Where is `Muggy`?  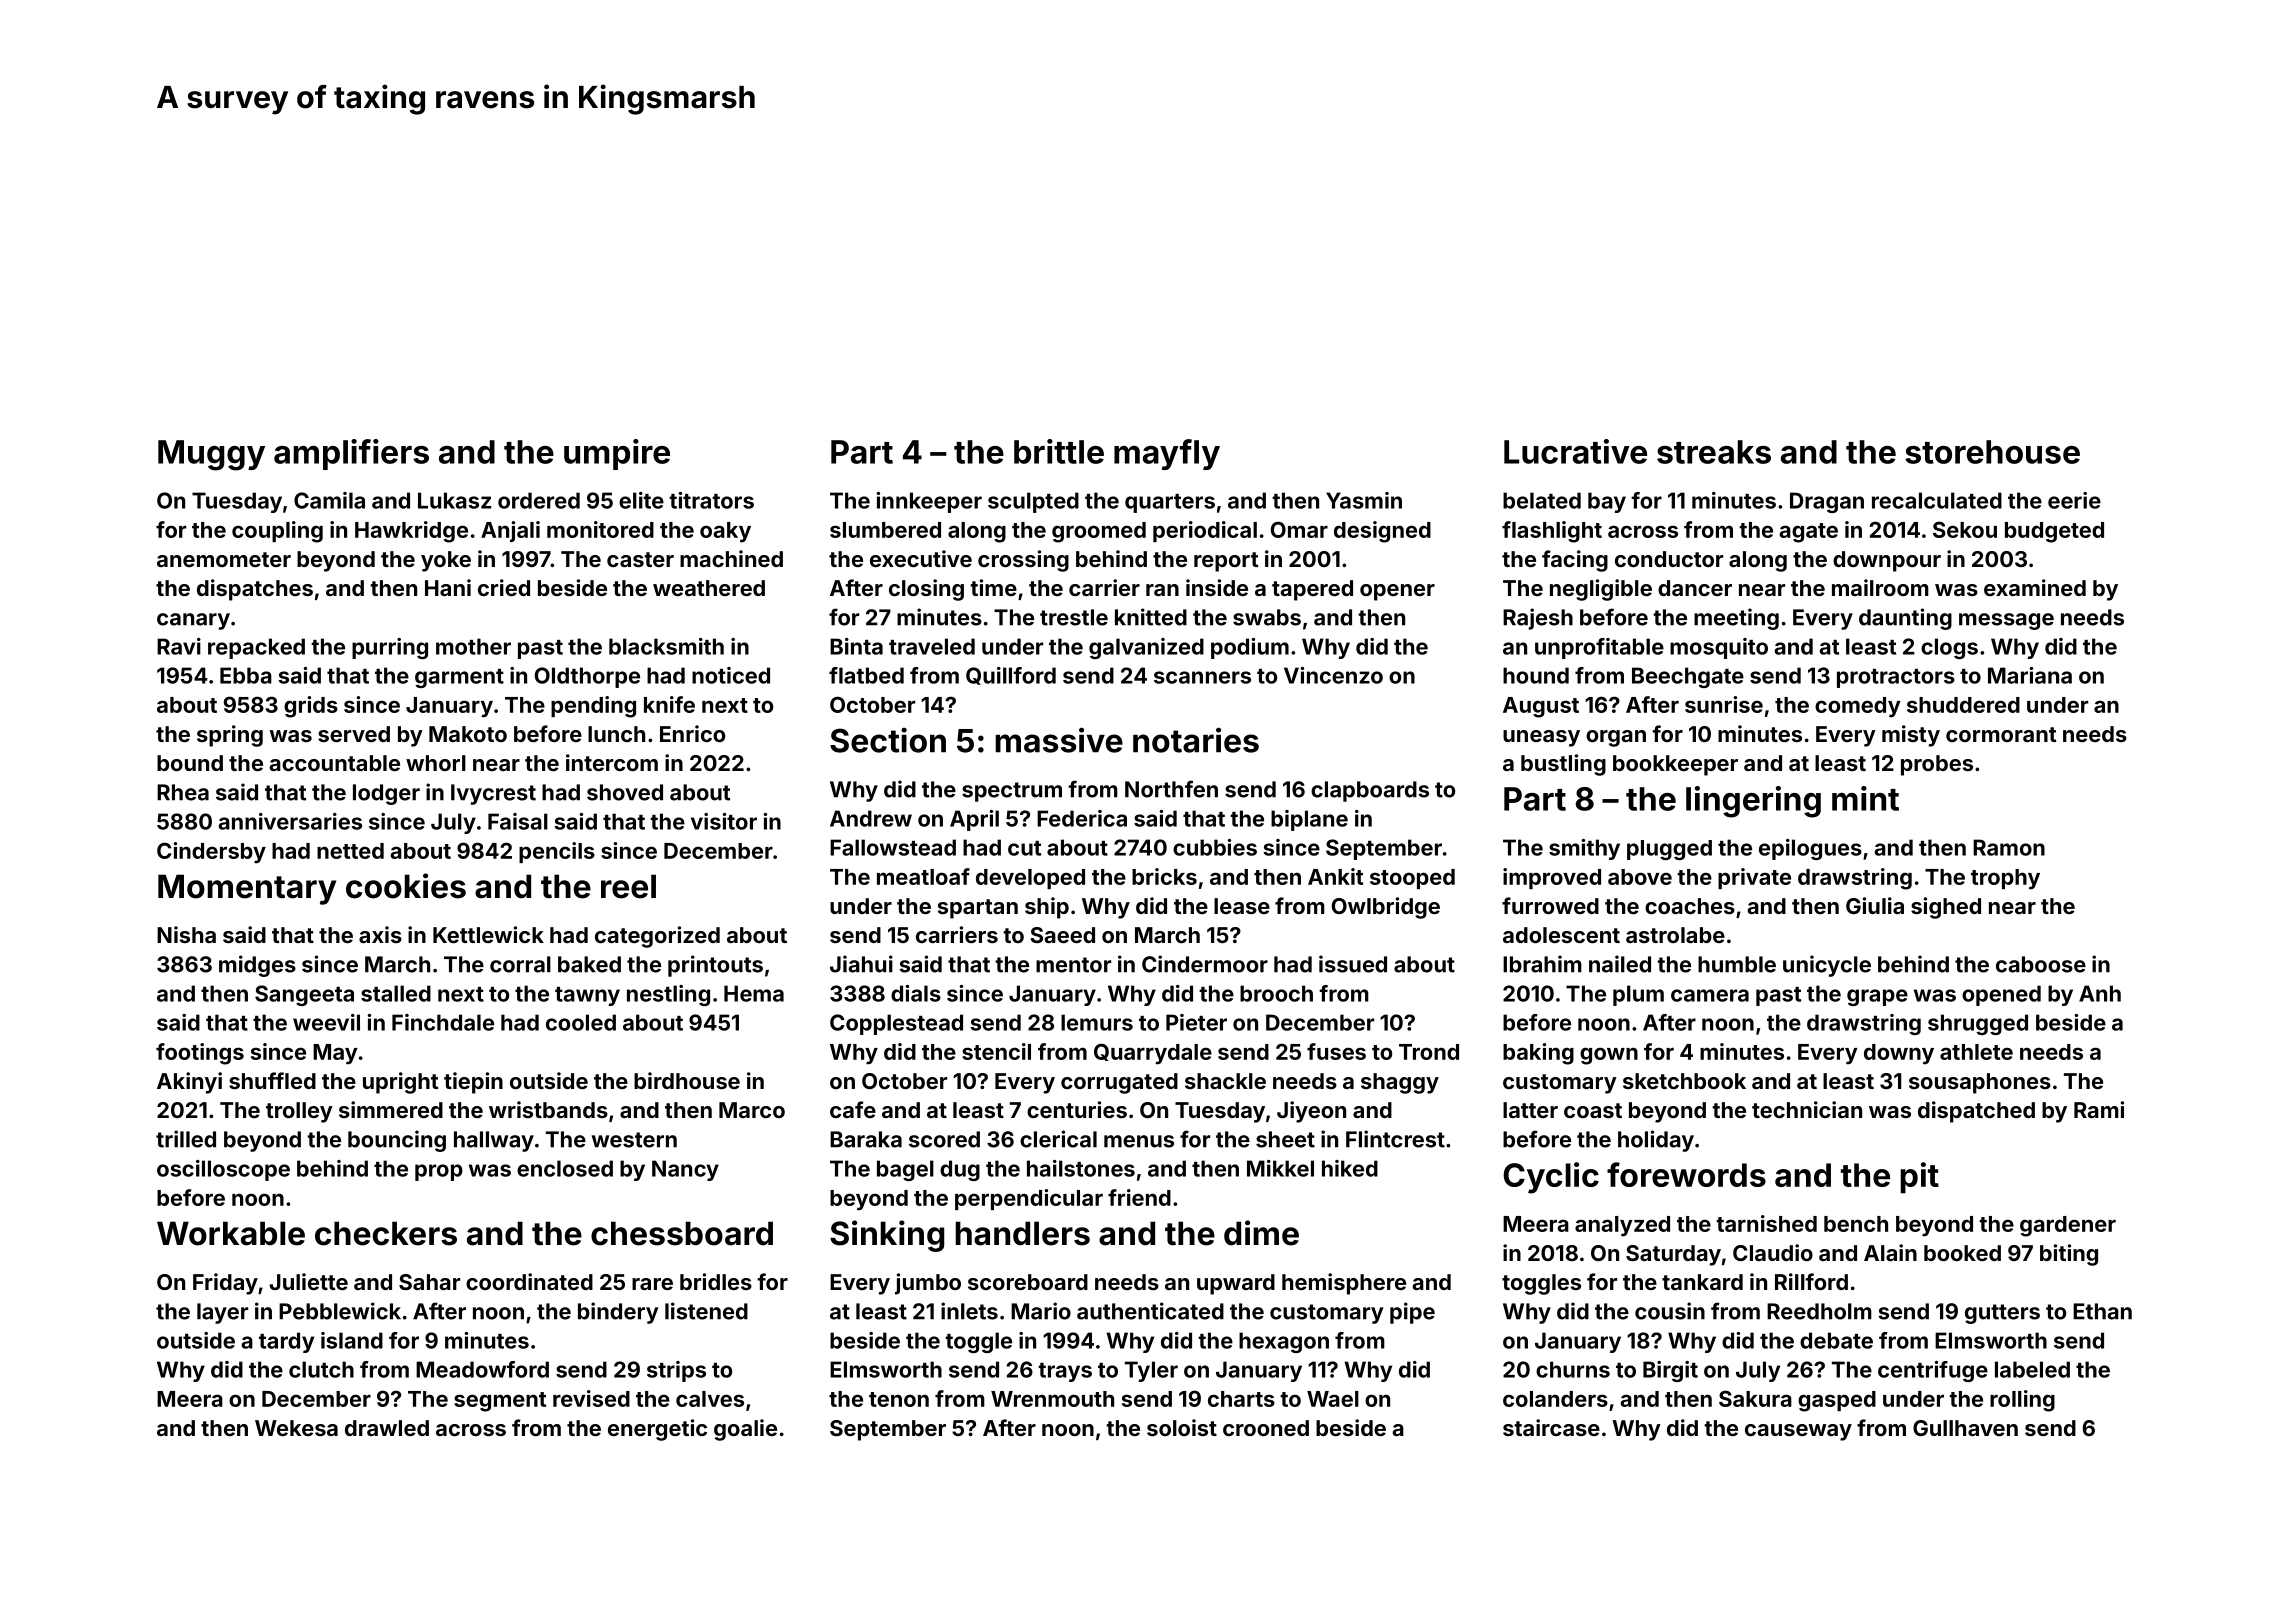 Muggy is located at coordinates (211, 455).
